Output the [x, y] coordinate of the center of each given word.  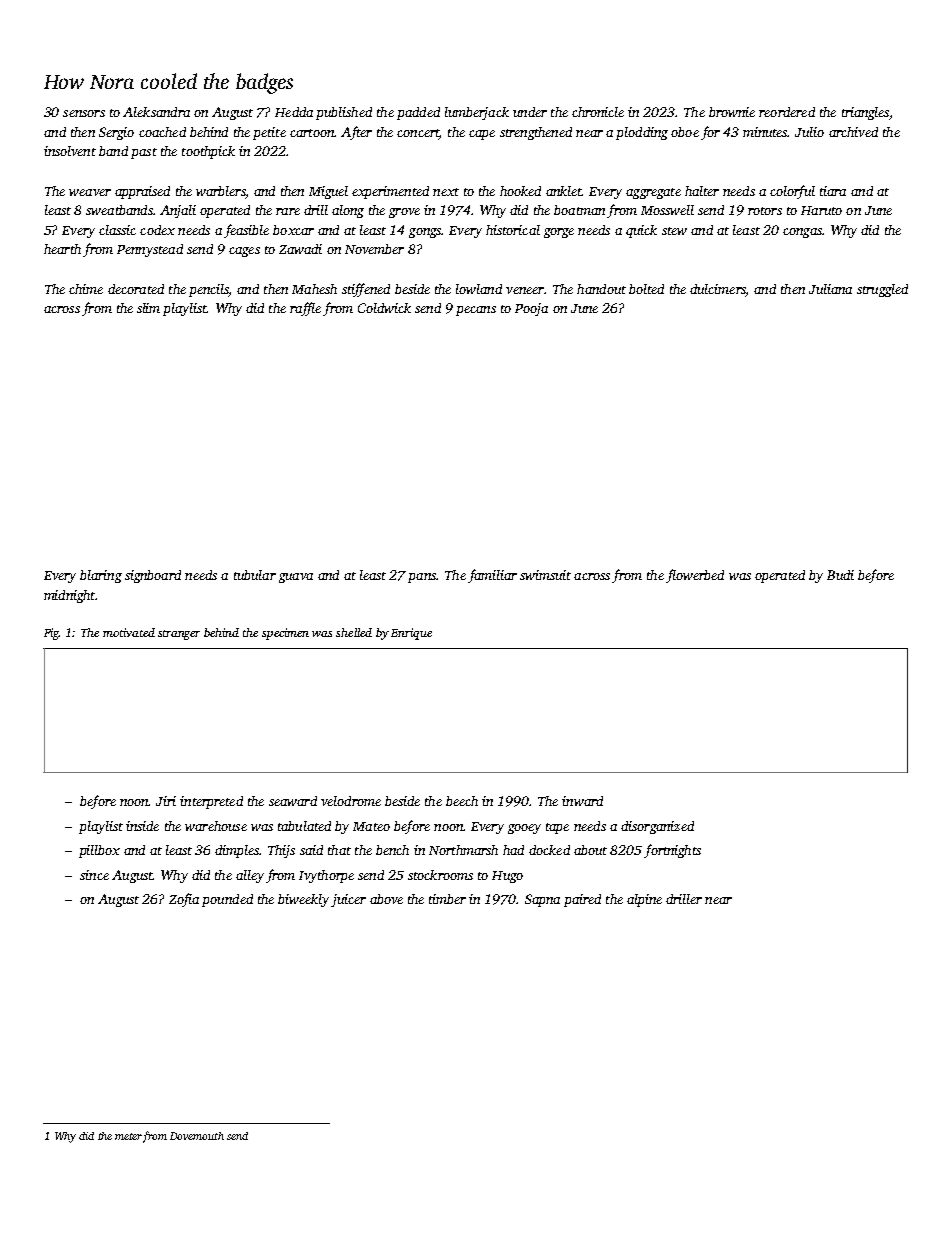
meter [128, 1136]
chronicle [598, 112]
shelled [354, 632]
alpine [644, 900]
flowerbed [695, 576]
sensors [84, 113]
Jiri [166, 801]
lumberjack [477, 113]
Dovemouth [197, 1136]
